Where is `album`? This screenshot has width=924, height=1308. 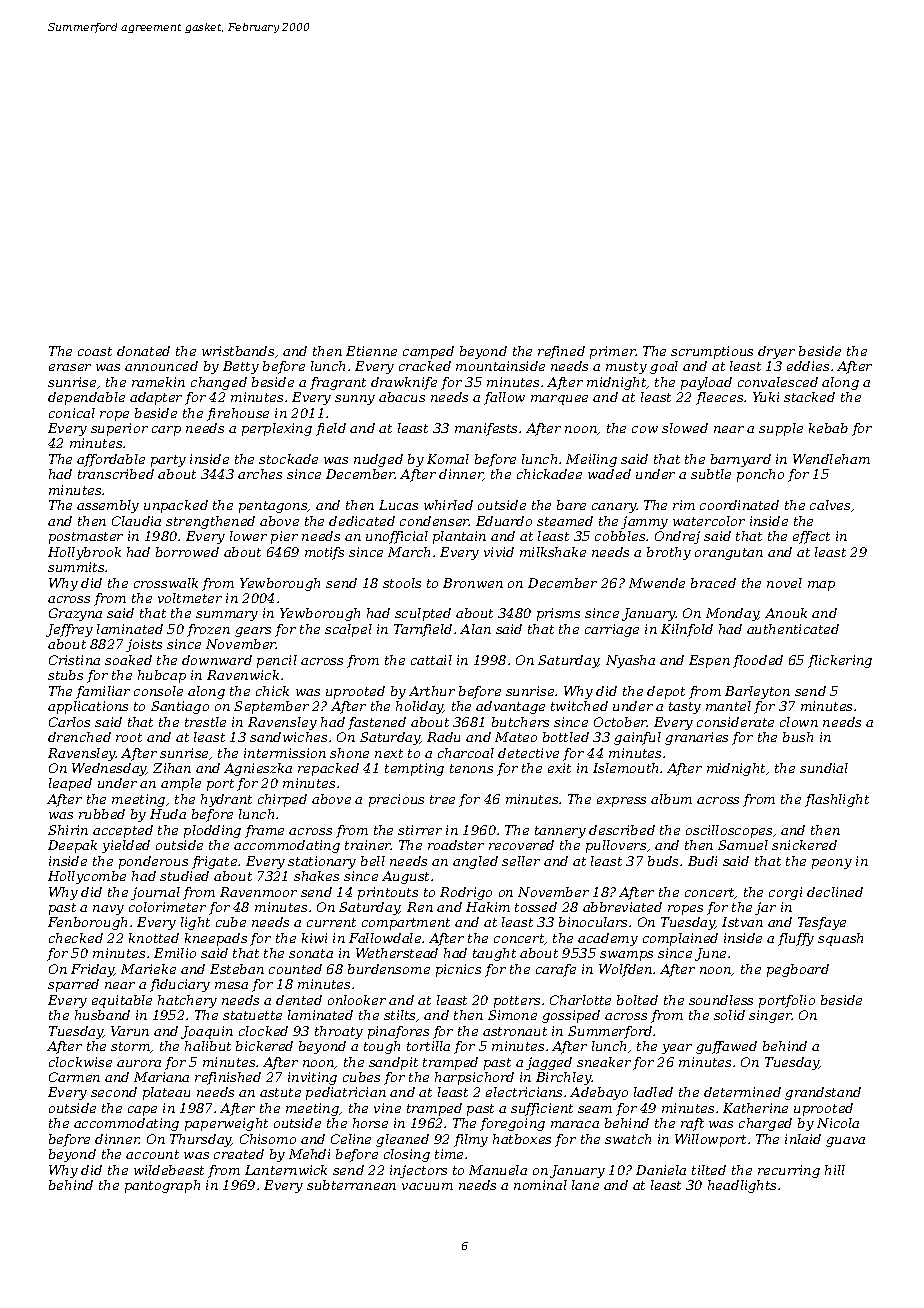 album is located at coordinates (671, 799).
